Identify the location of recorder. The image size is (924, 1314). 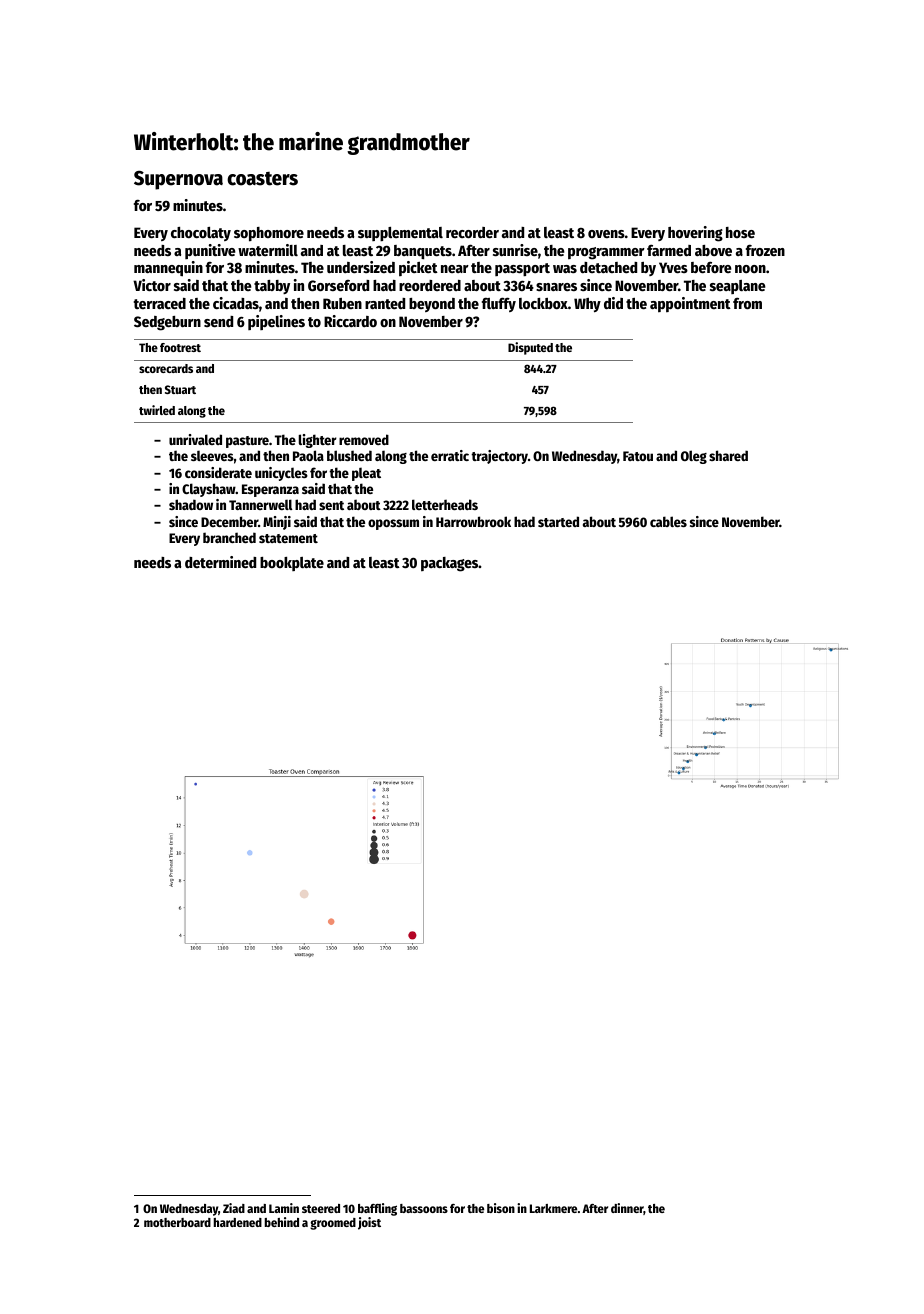
(472, 232).
